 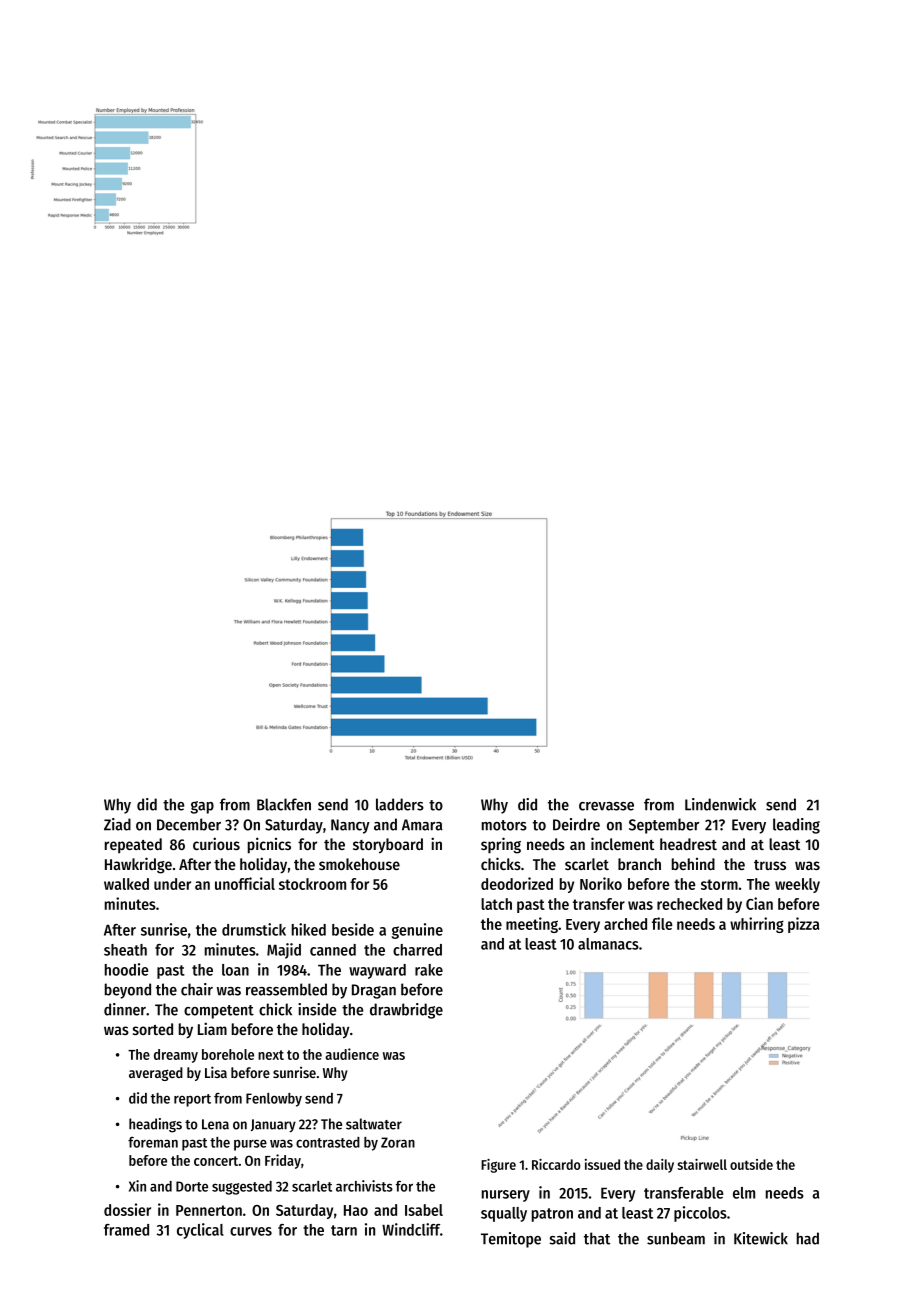 I want to click on Xin, so click(x=137, y=1186).
